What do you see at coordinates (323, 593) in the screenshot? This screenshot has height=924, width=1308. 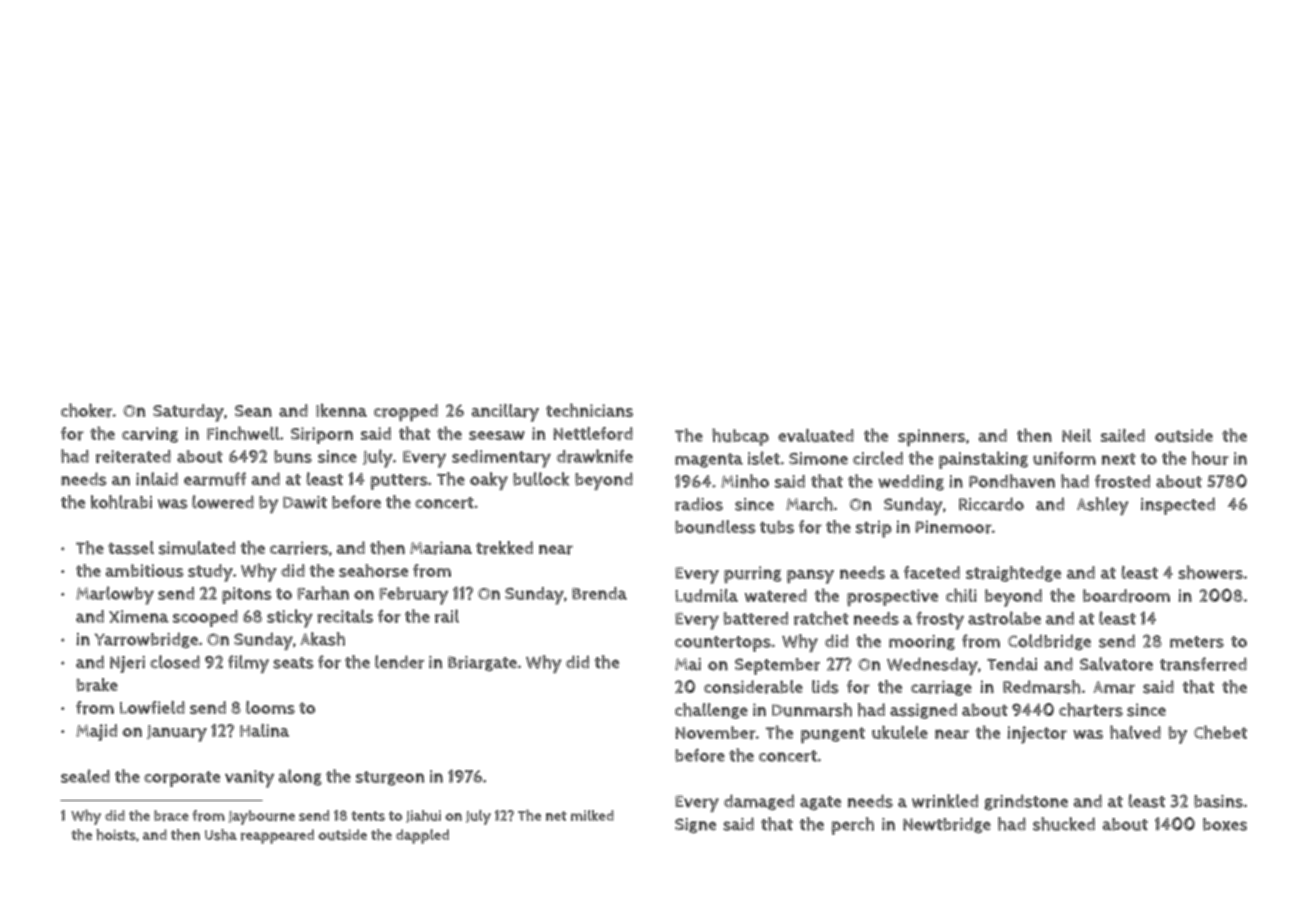 I see `Farhan` at bounding box center [323, 593].
